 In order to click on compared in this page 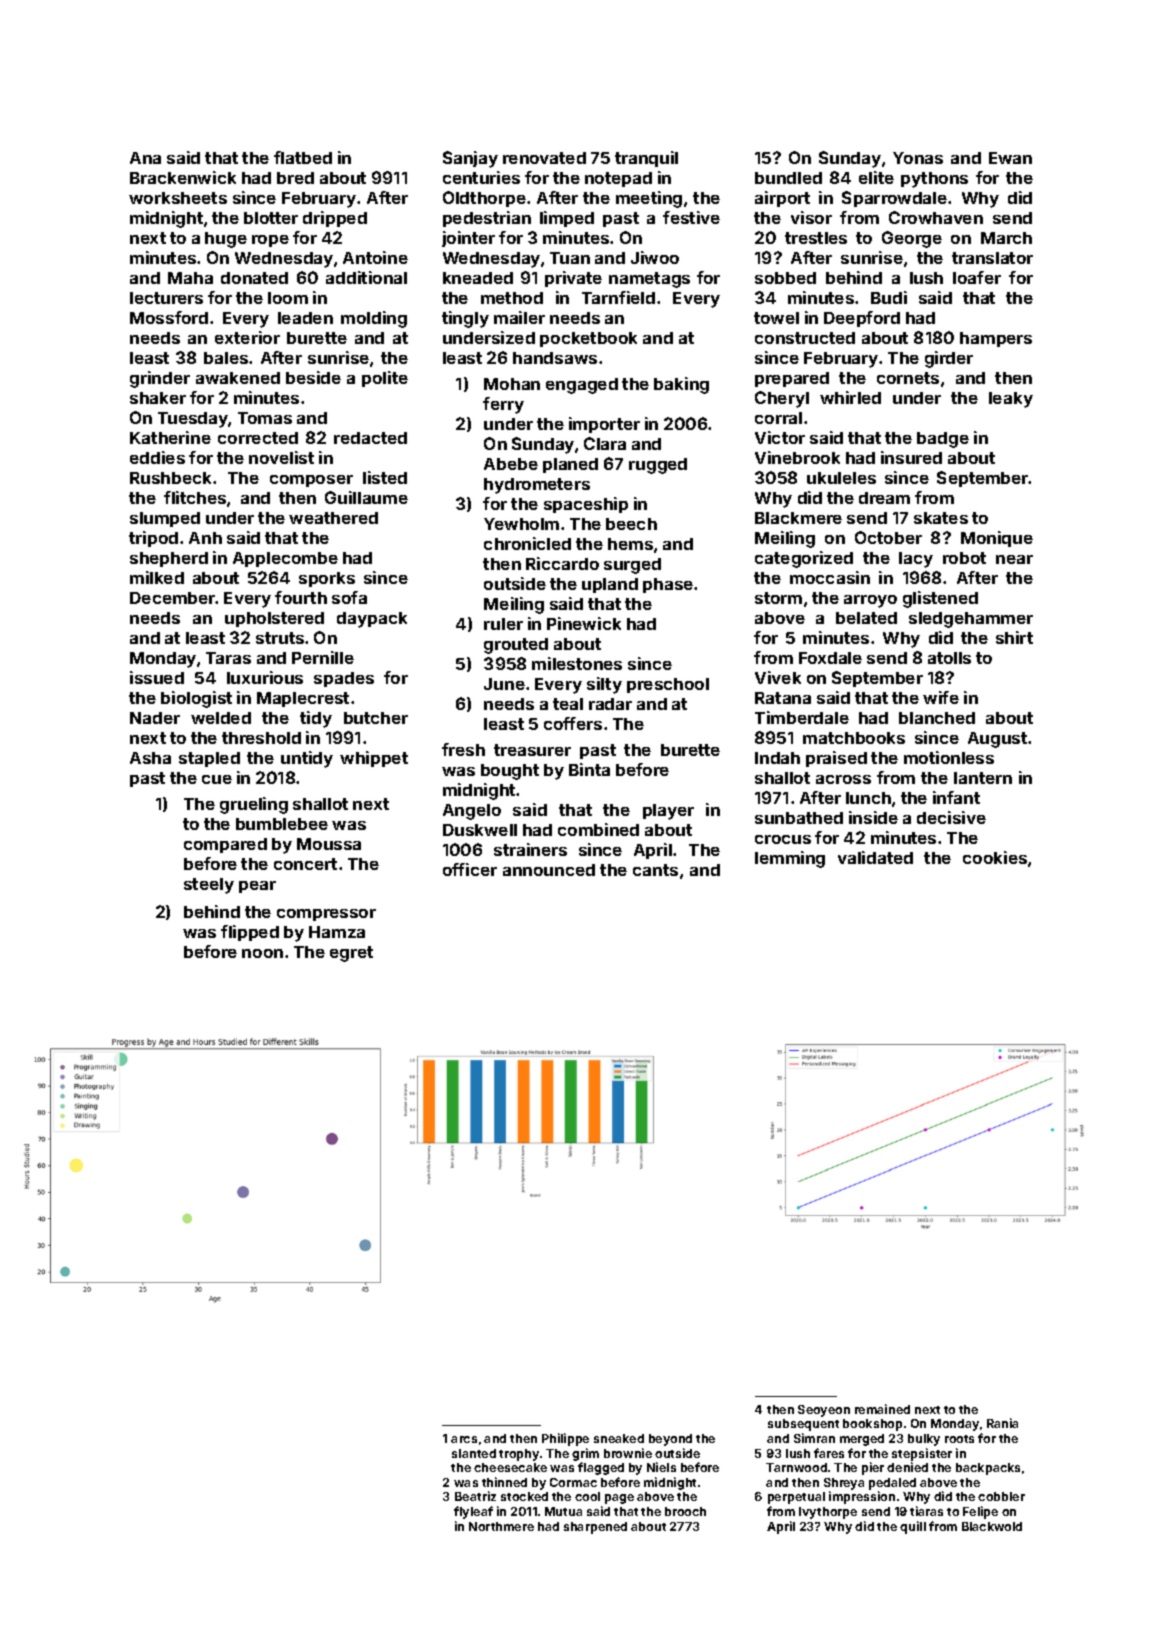, I will do `click(225, 845)`.
